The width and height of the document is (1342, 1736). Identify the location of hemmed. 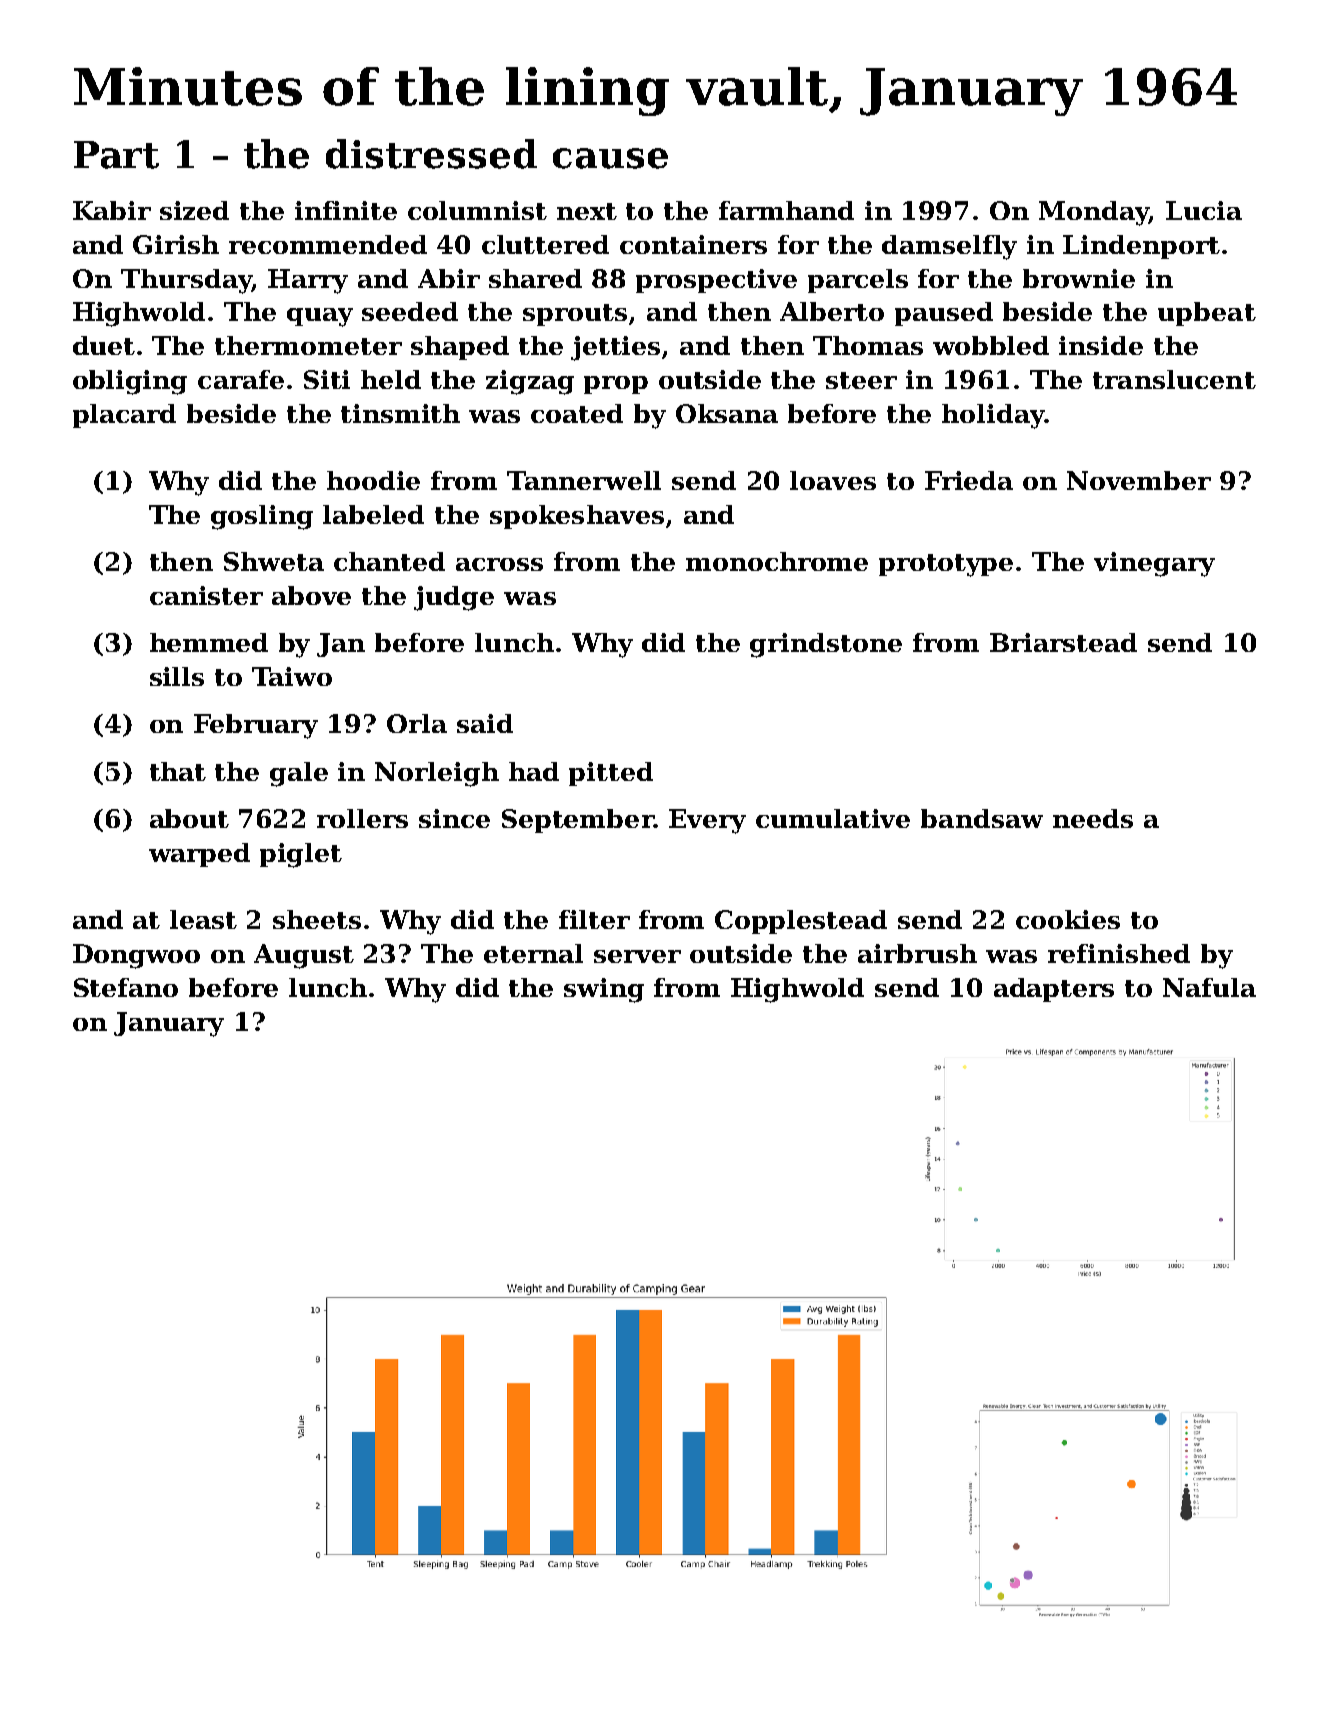
(209, 642).
